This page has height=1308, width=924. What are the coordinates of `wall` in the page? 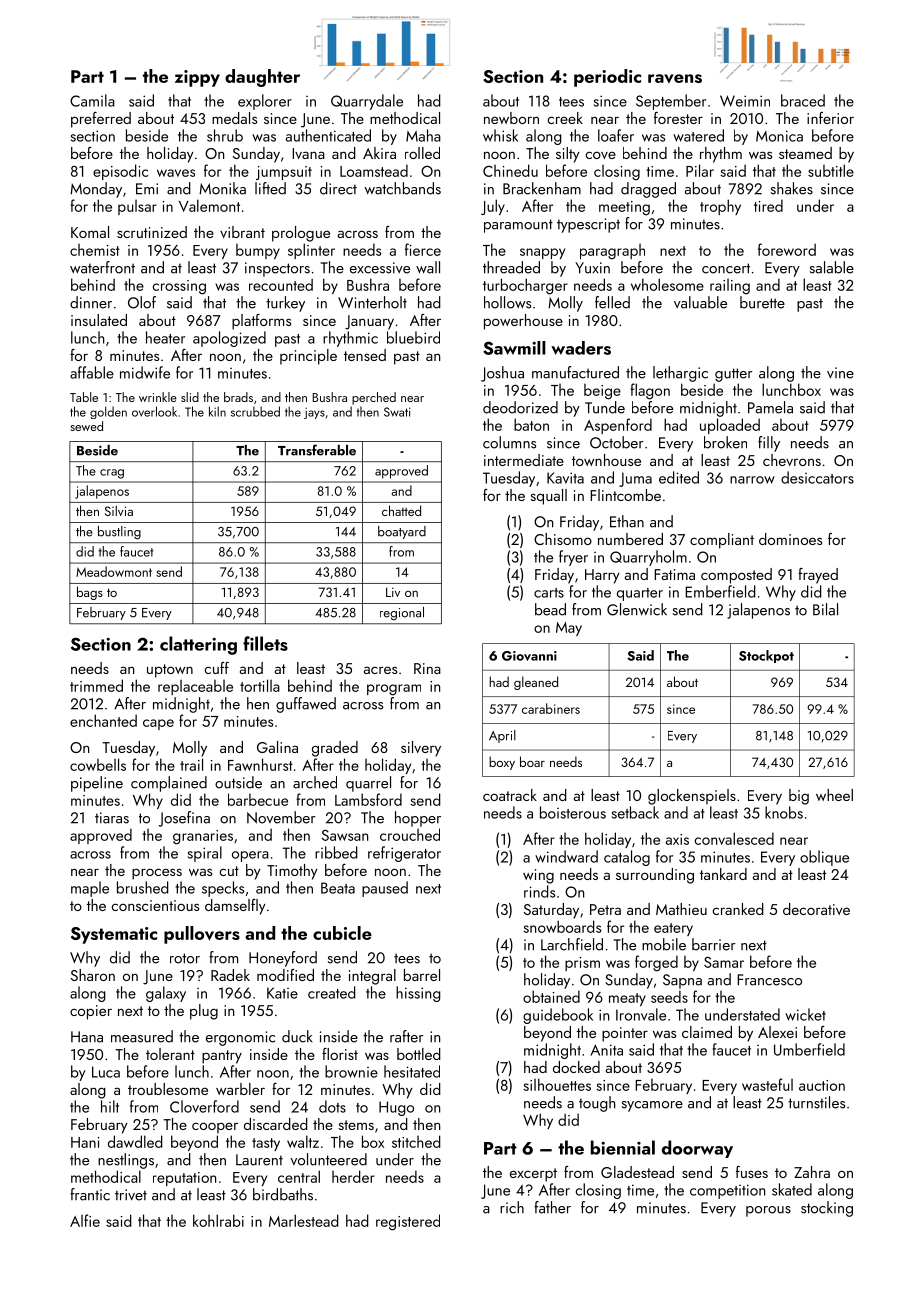 It's located at (428, 267).
